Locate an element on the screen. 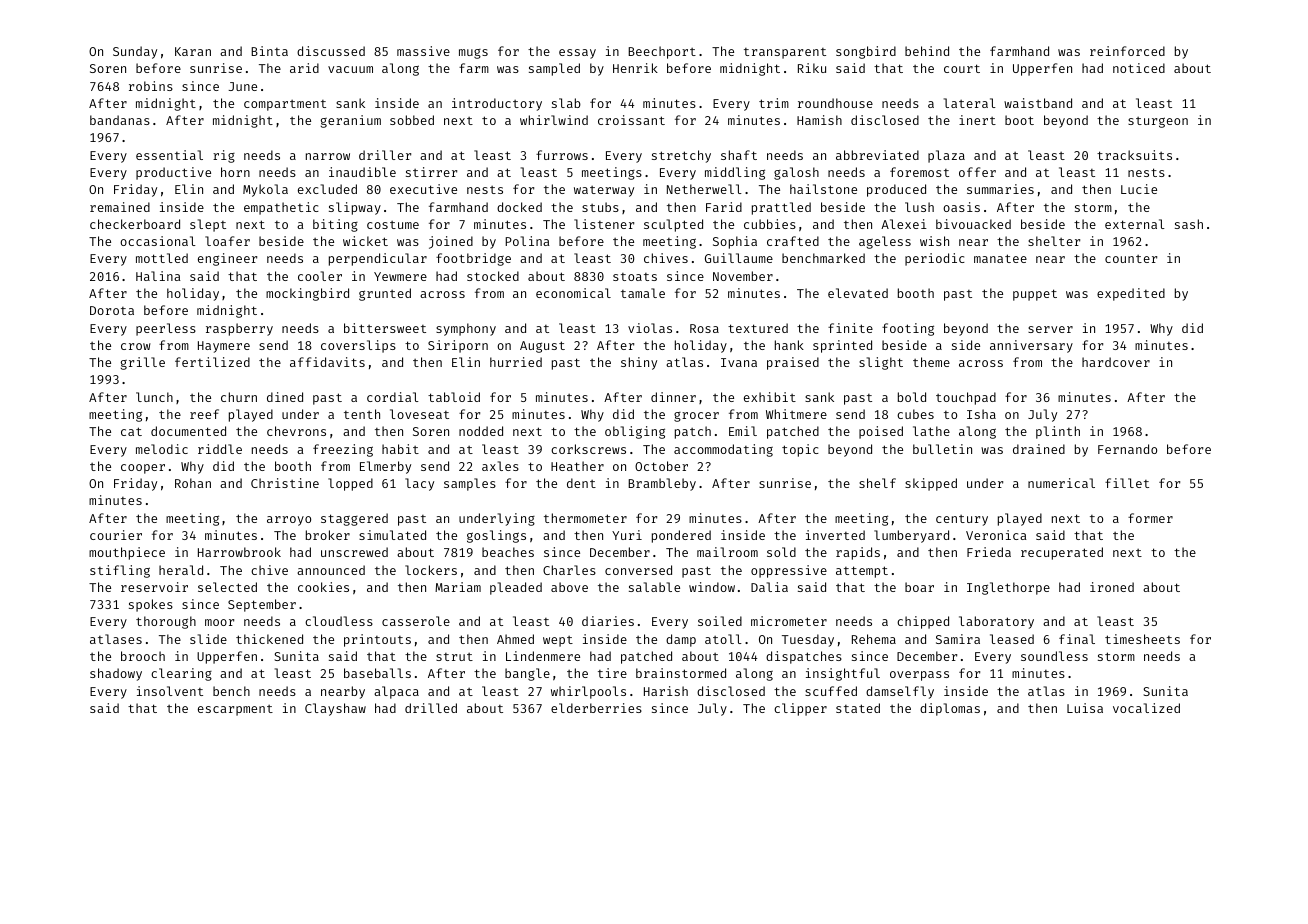 The height and width of the screenshot is (924, 1308). Dorota is located at coordinates (112, 310).
